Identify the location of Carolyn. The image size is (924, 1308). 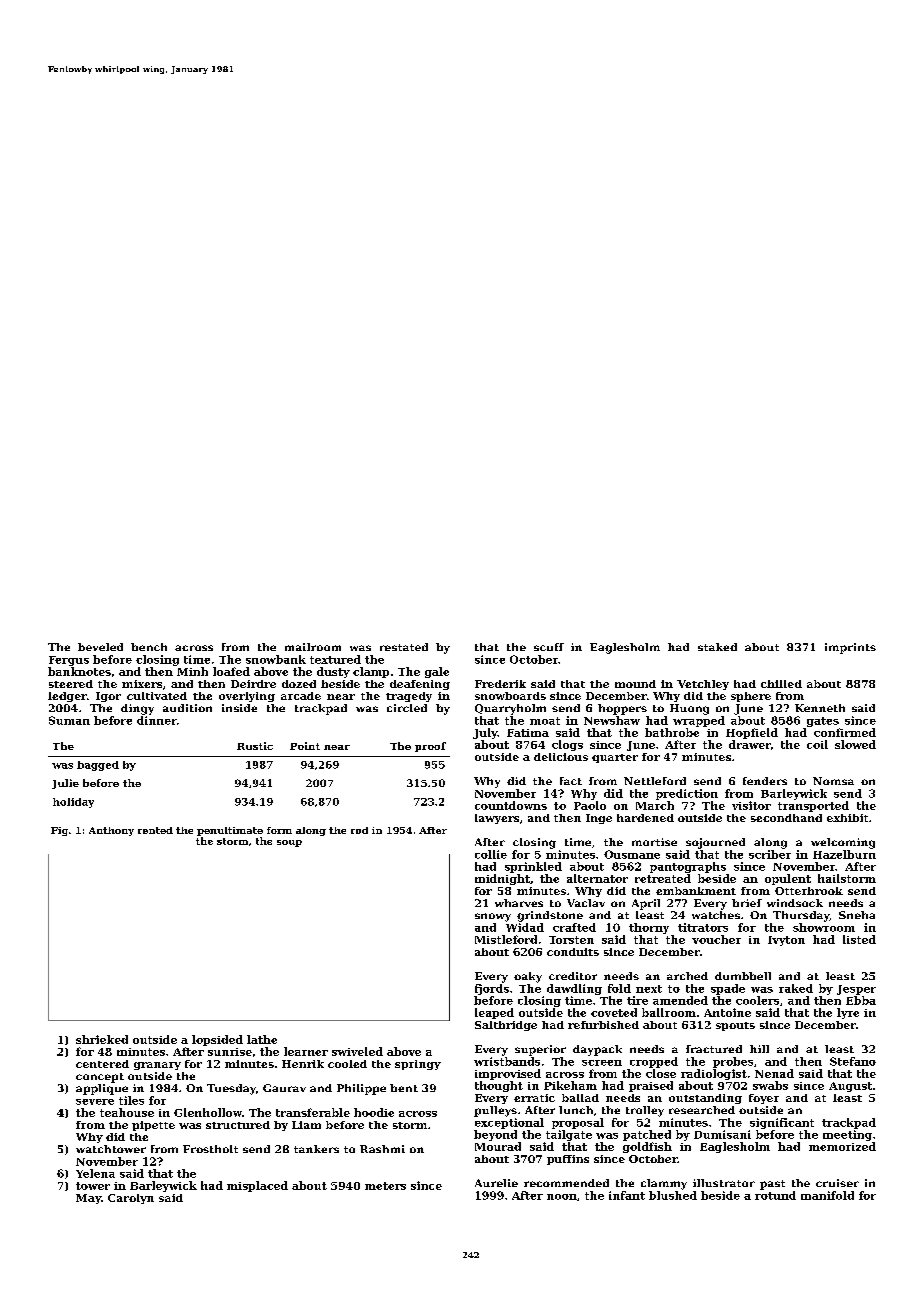
(131, 1199).
